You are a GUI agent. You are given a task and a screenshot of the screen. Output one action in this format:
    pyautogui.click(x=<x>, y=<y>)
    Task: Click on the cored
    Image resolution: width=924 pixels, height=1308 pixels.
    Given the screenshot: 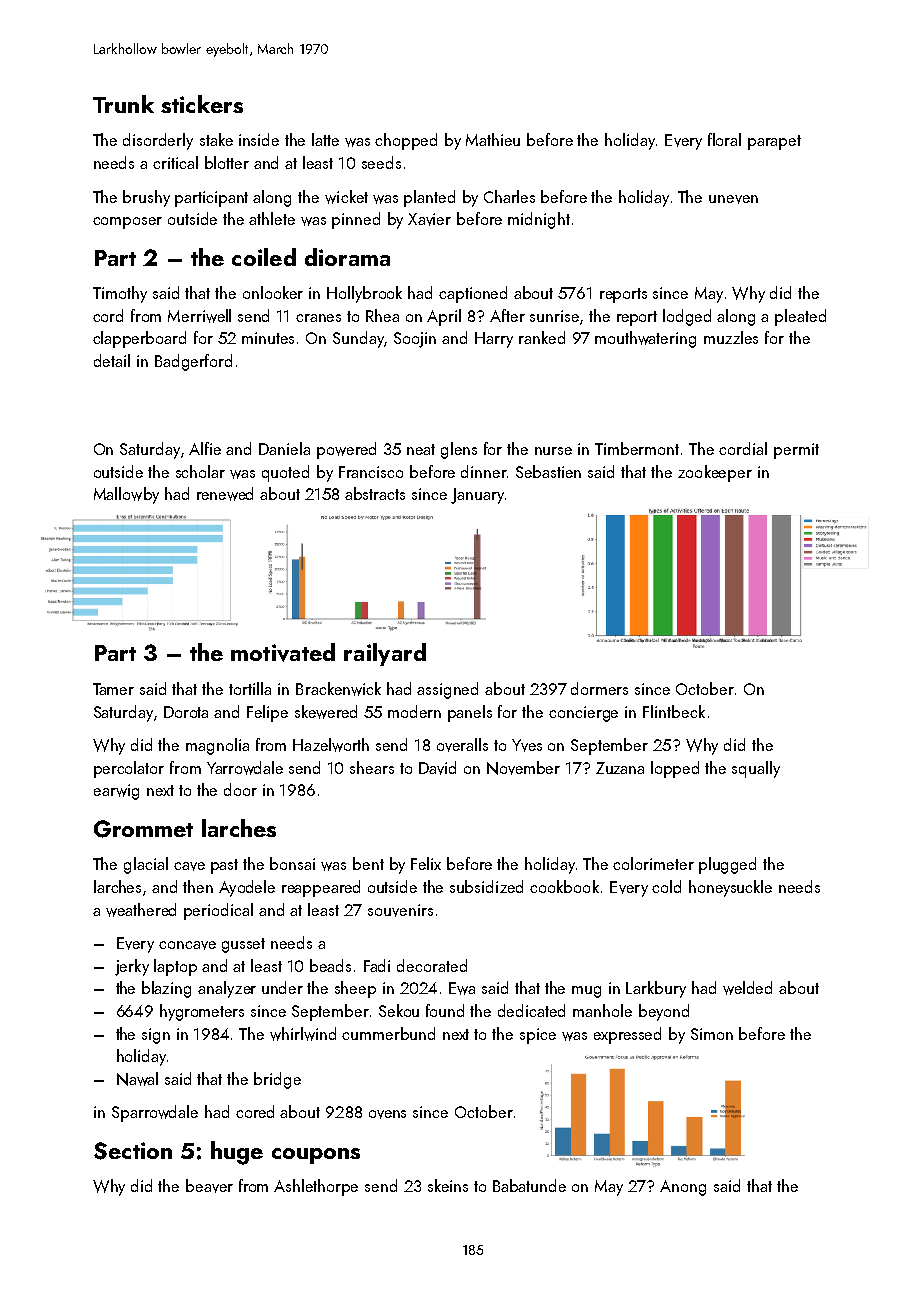 What is the action you would take?
    pyautogui.click(x=255, y=1111)
